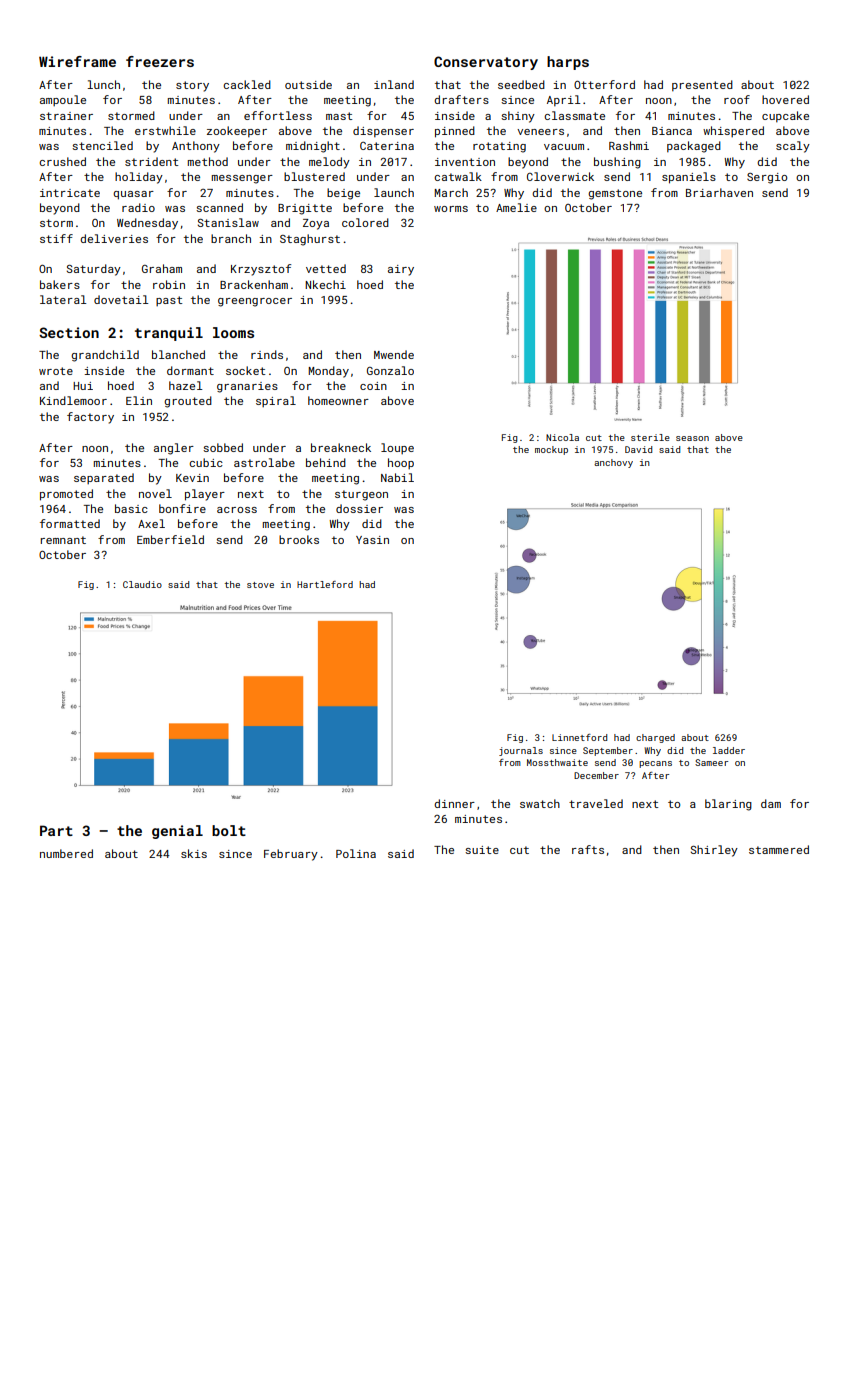 This image has width=849, height=1400. Describe the element at coordinates (655, 738) in the image. I see `charged` at that location.
